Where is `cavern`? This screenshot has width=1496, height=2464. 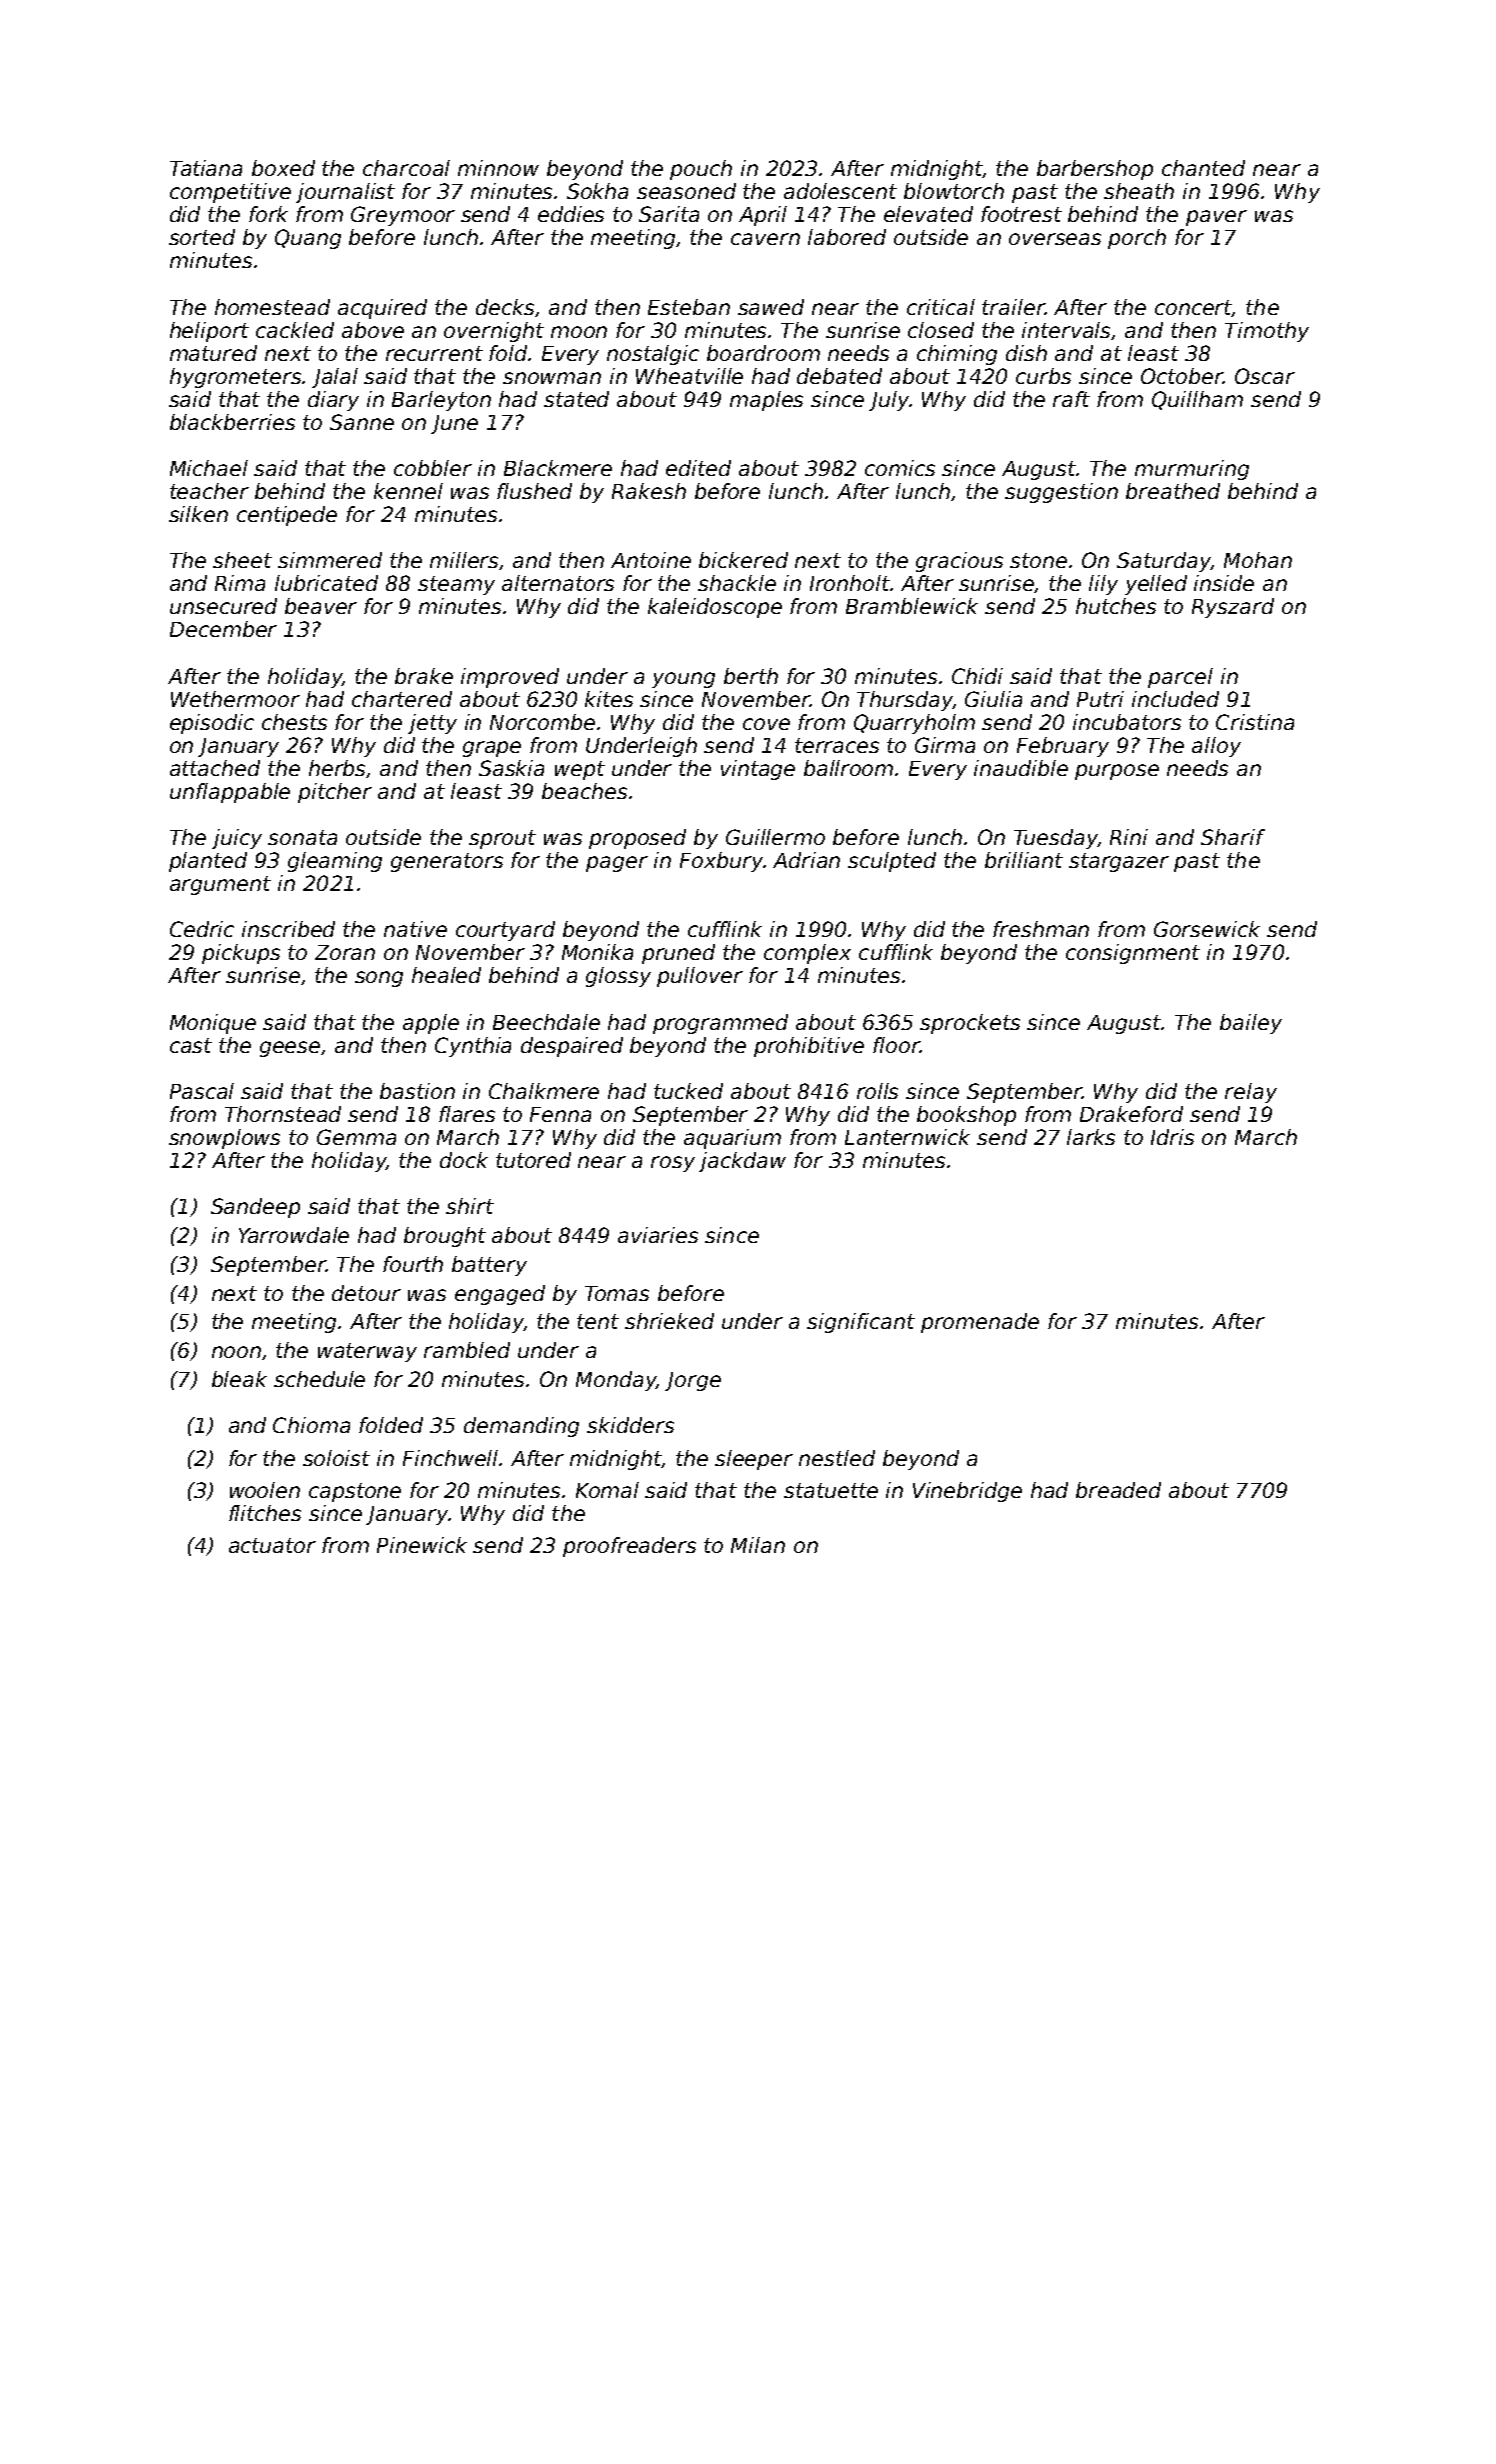
cavern is located at coordinates (765, 239).
